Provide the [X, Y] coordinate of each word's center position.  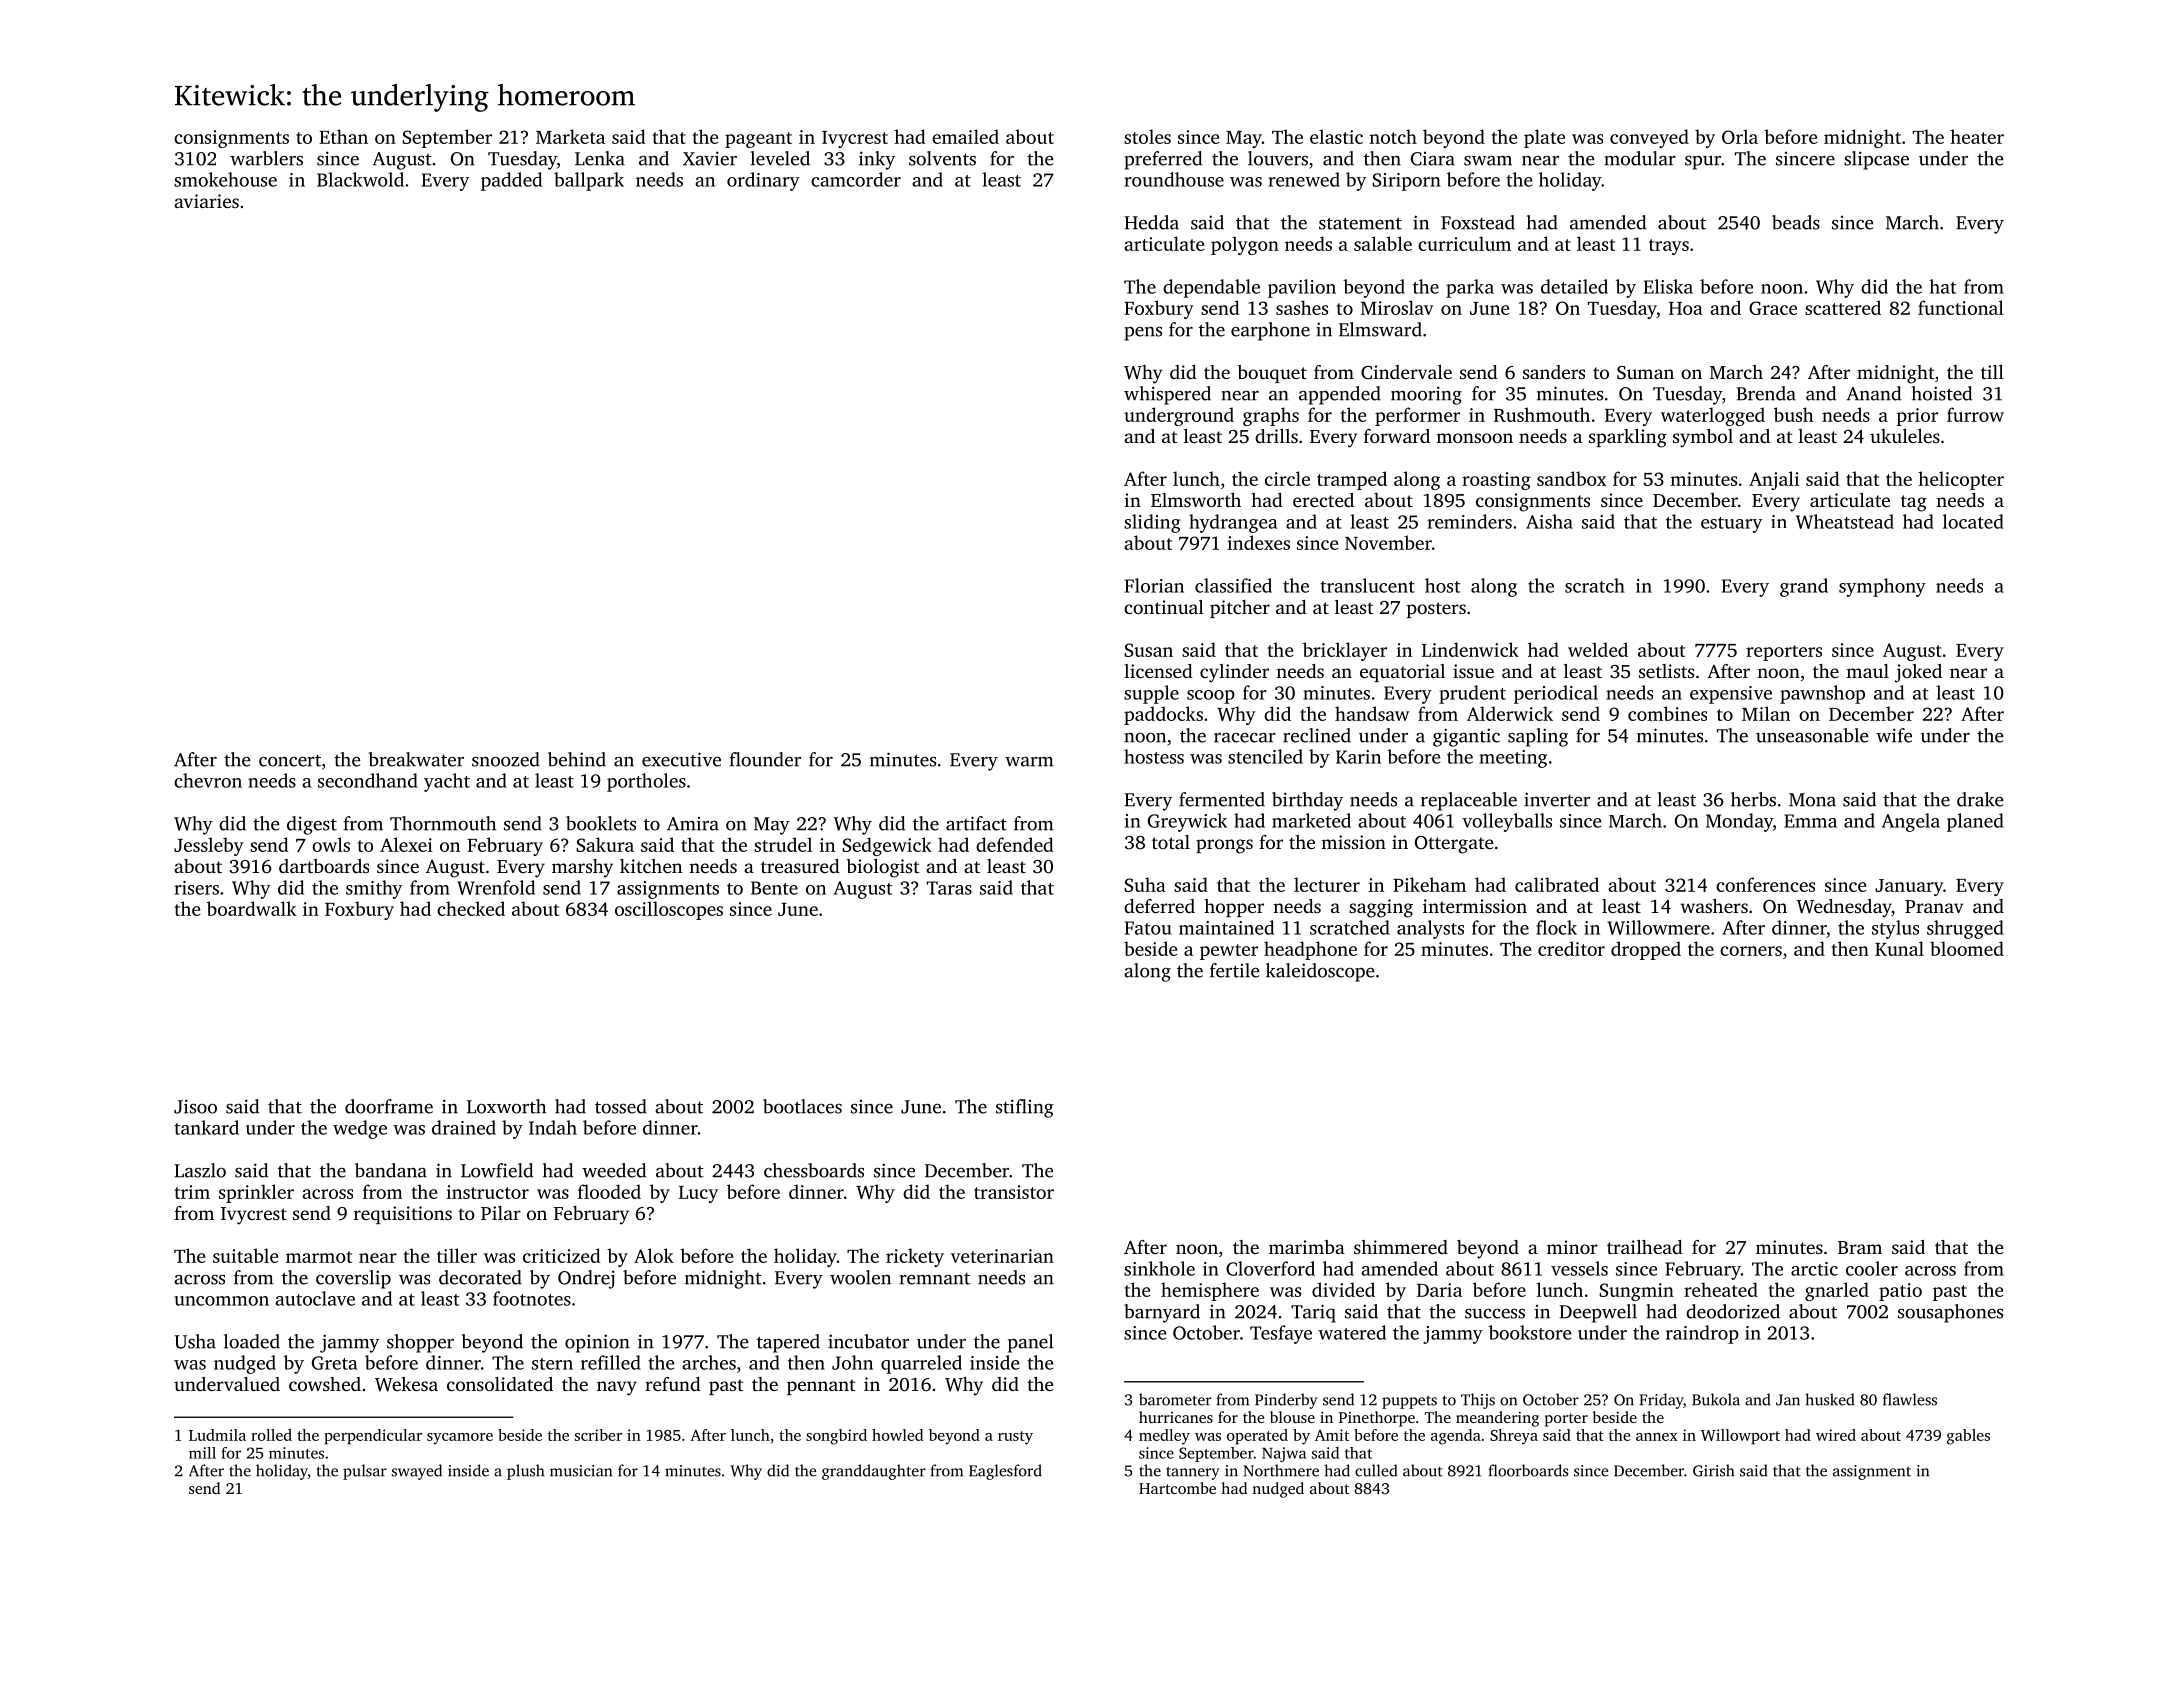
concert [290, 761]
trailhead [1645, 1247]
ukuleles [1905, 436]
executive [681, 759]
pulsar [365, 1472]
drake [1980, 799]
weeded [614, 1170]
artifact [976, 823]
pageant [758, 140]
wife [1894, 735]
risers [196, 888]
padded [511, 181]
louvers [1278, 158]
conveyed [1649, 138]
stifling [1025, 1108]
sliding [1152, 523]
